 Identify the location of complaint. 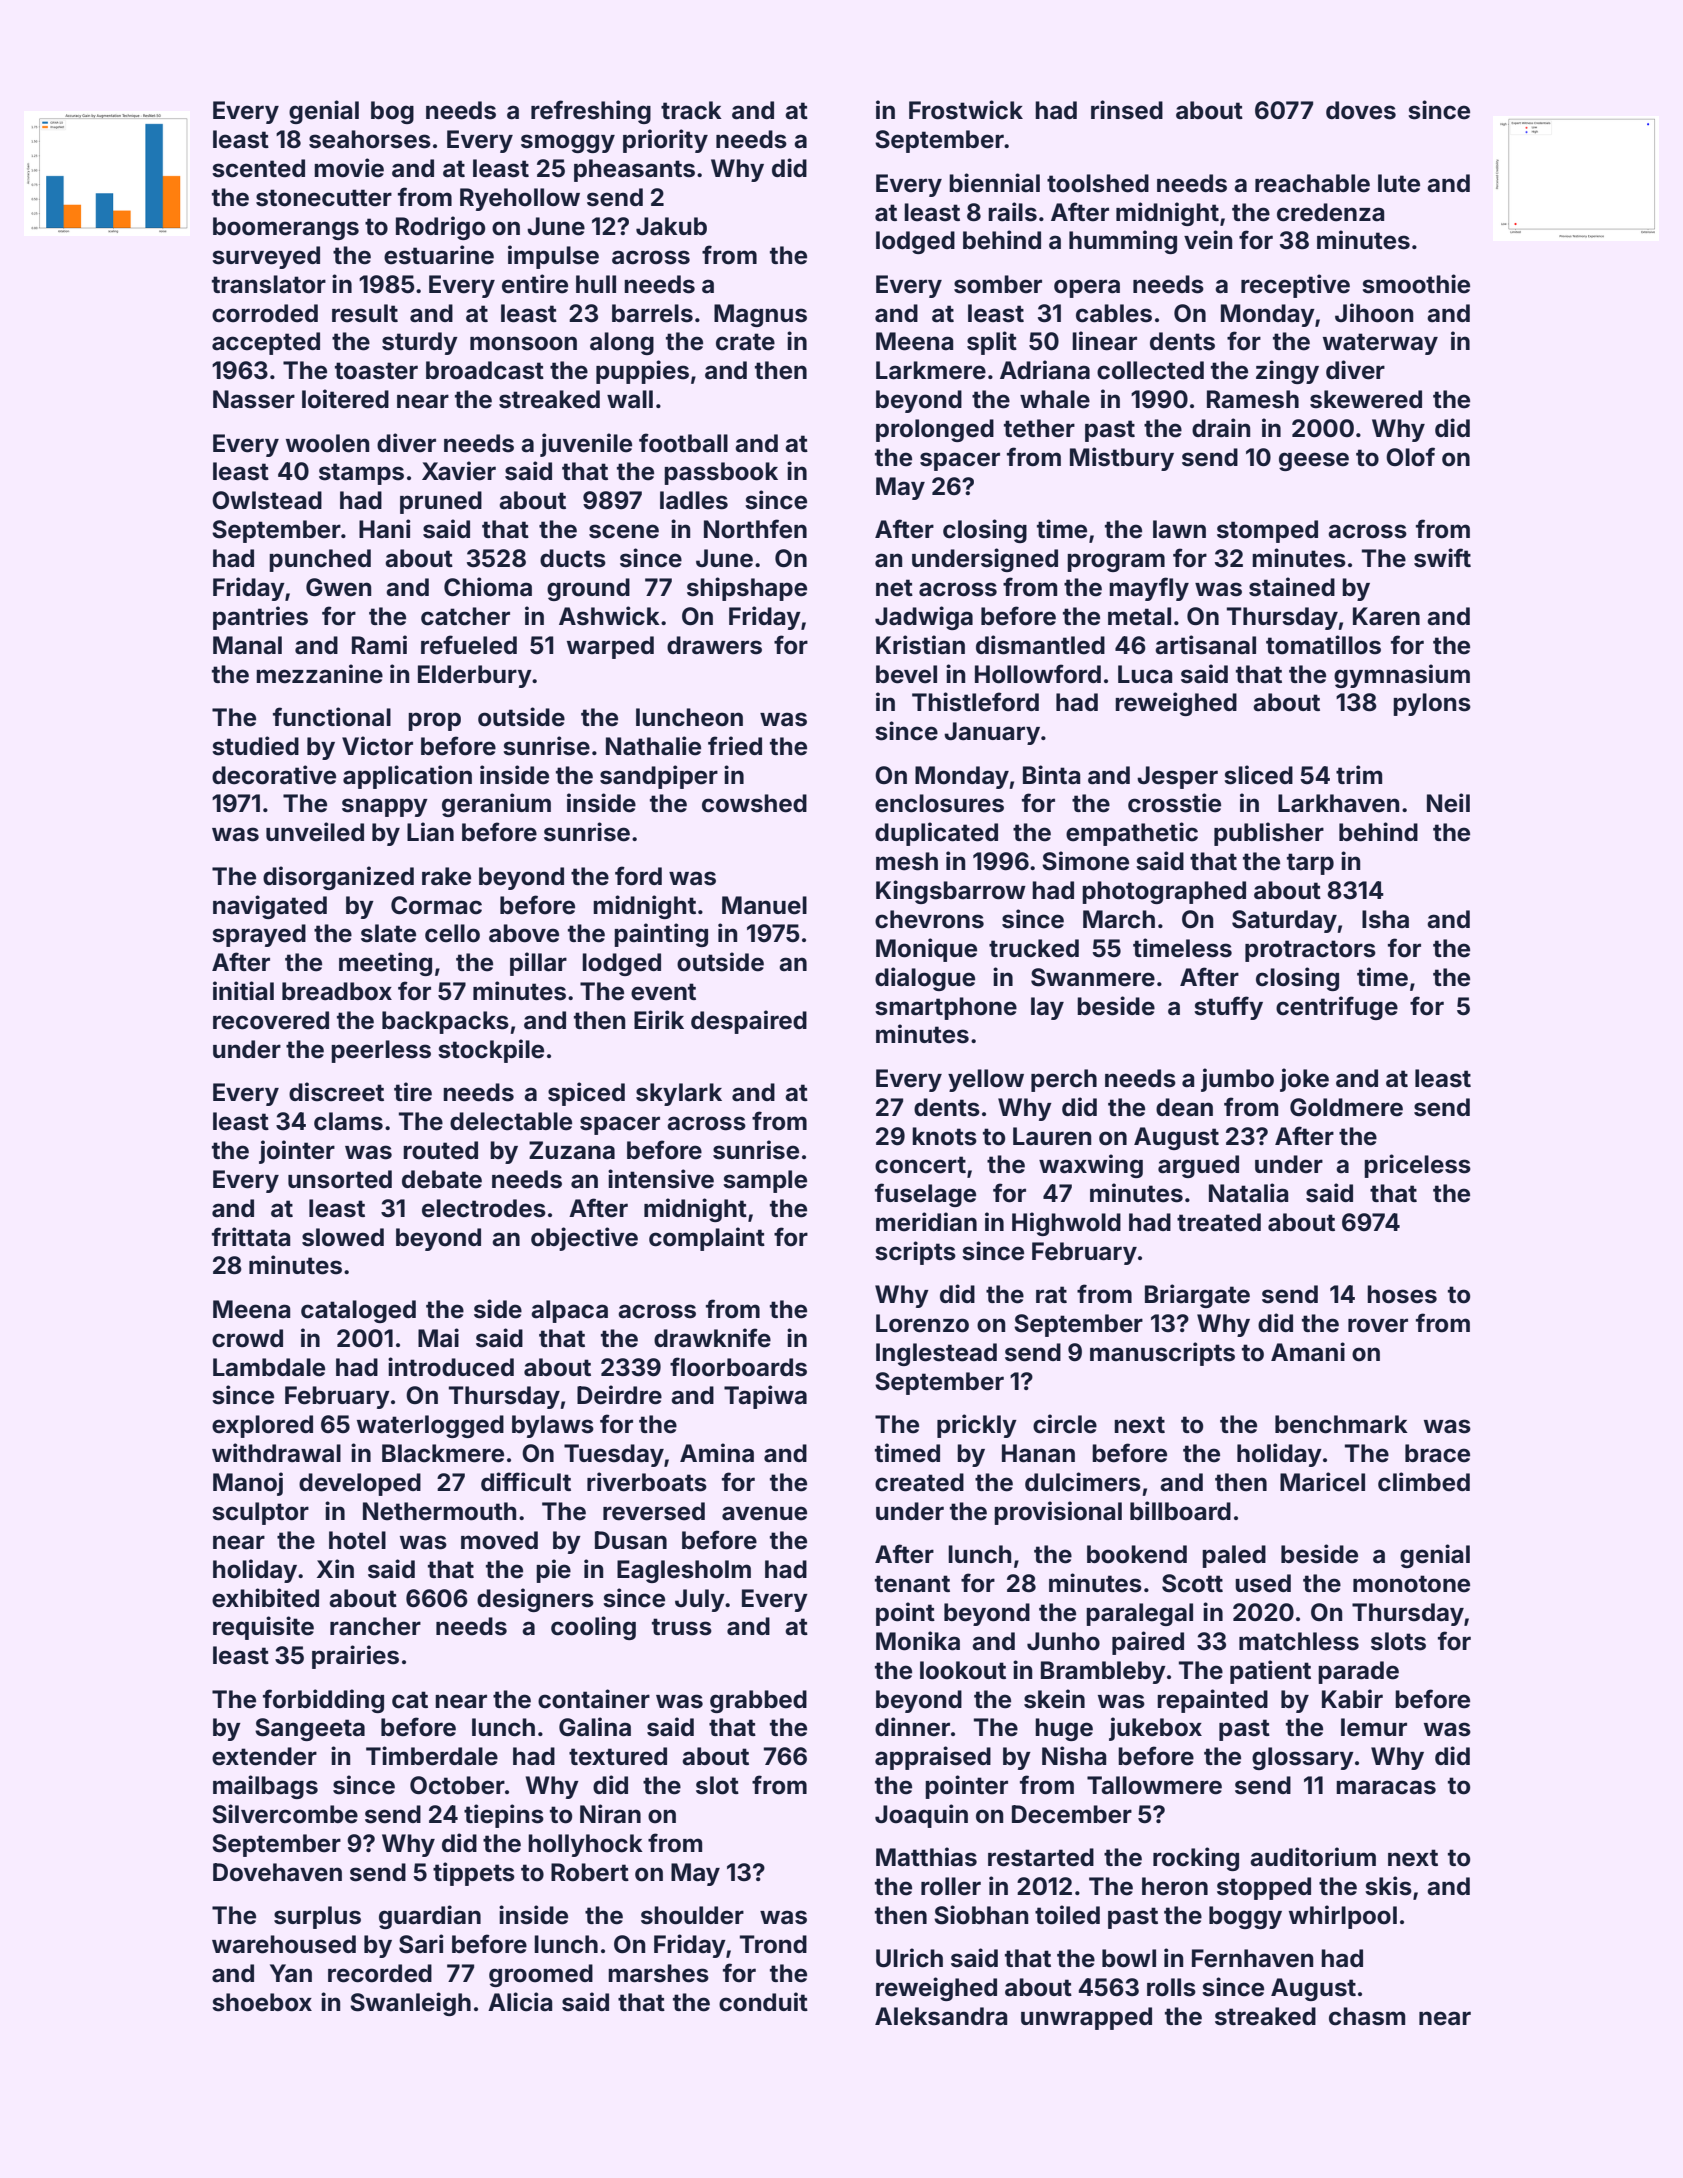
(707, 1239).
